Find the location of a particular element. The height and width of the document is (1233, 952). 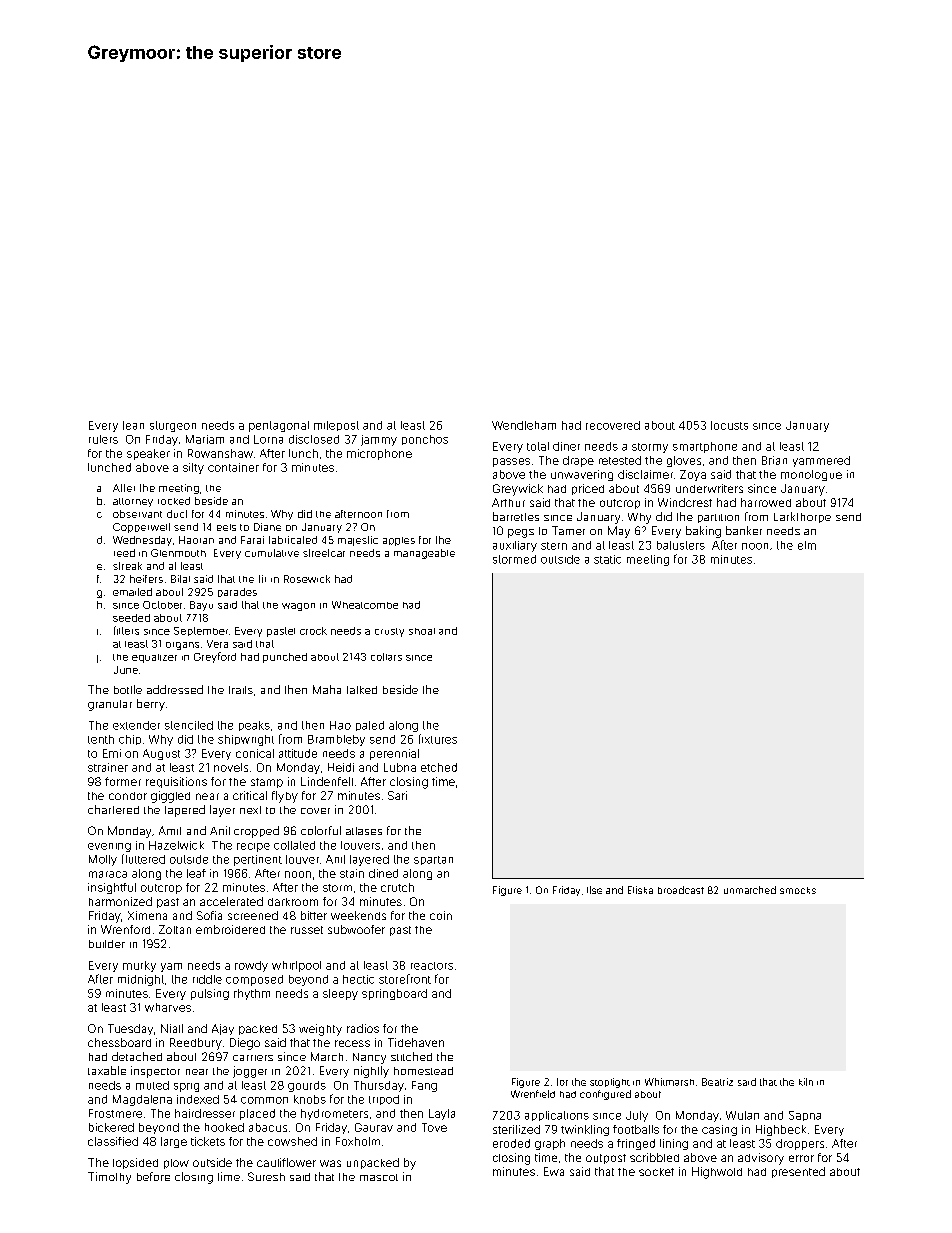

locusts is located at coordinates (729, 425).
